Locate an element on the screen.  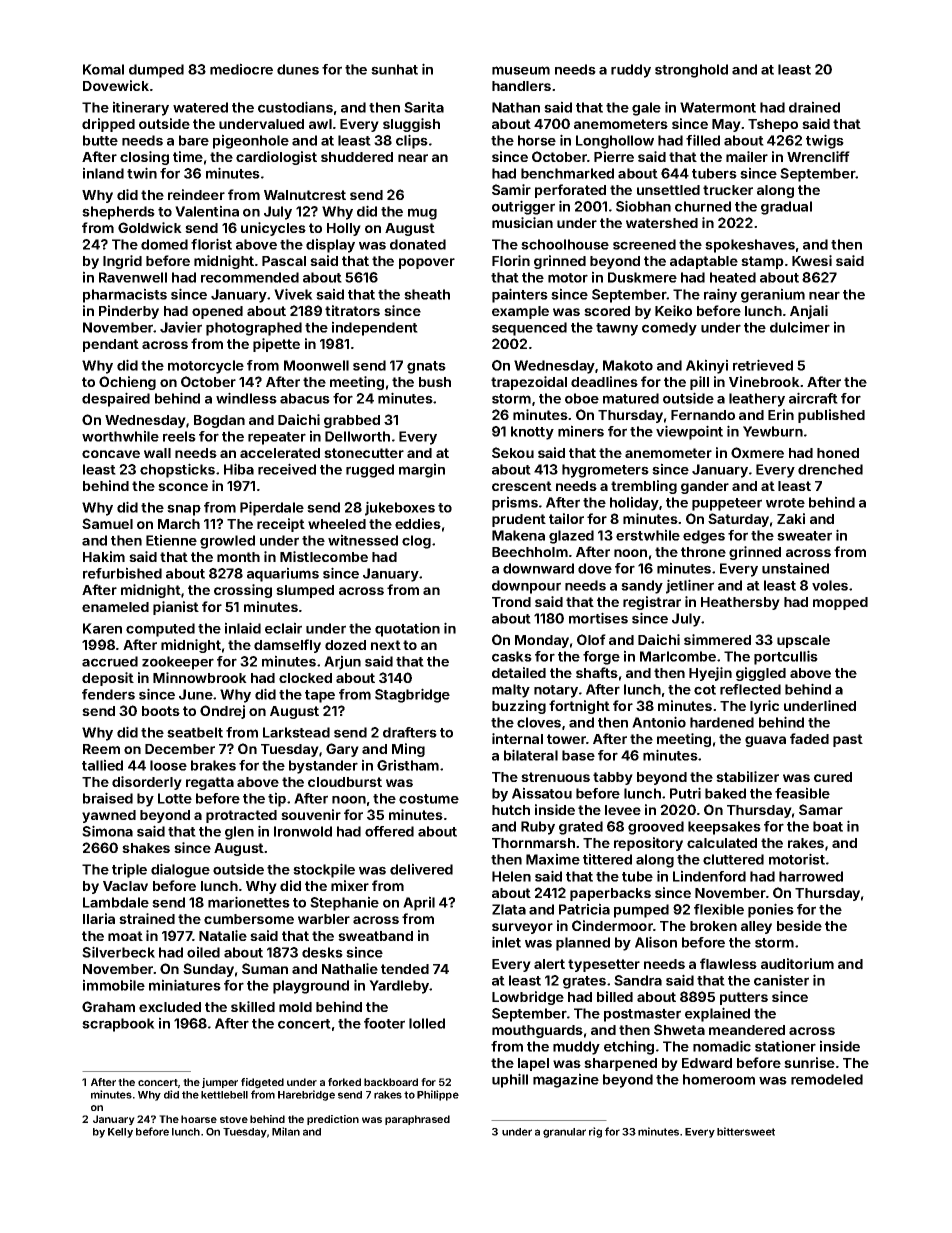
pendant is located at coordinates (111, 345).
